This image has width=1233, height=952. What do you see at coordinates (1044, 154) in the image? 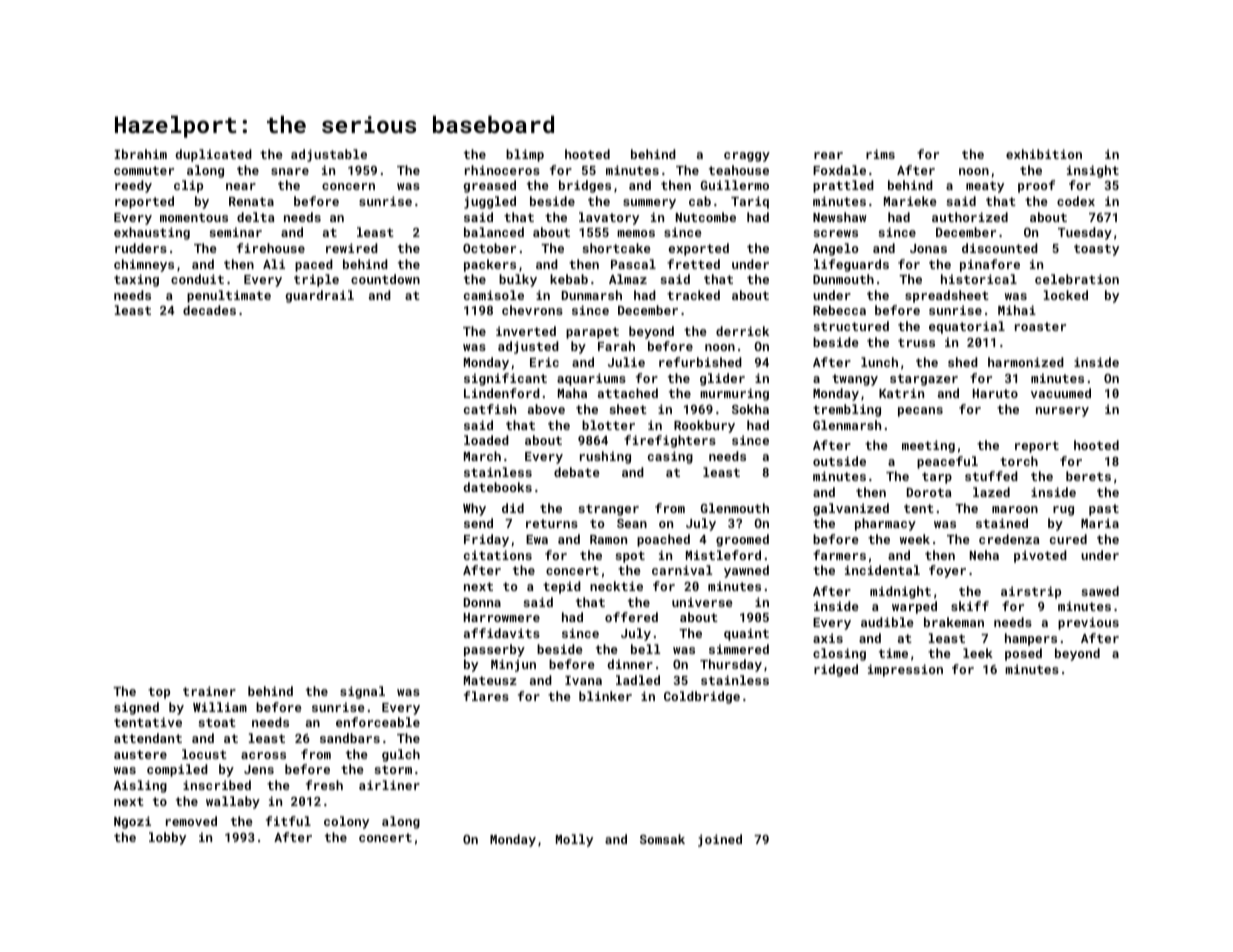
I see `exhibition` at bounding box center [1044, 154].
